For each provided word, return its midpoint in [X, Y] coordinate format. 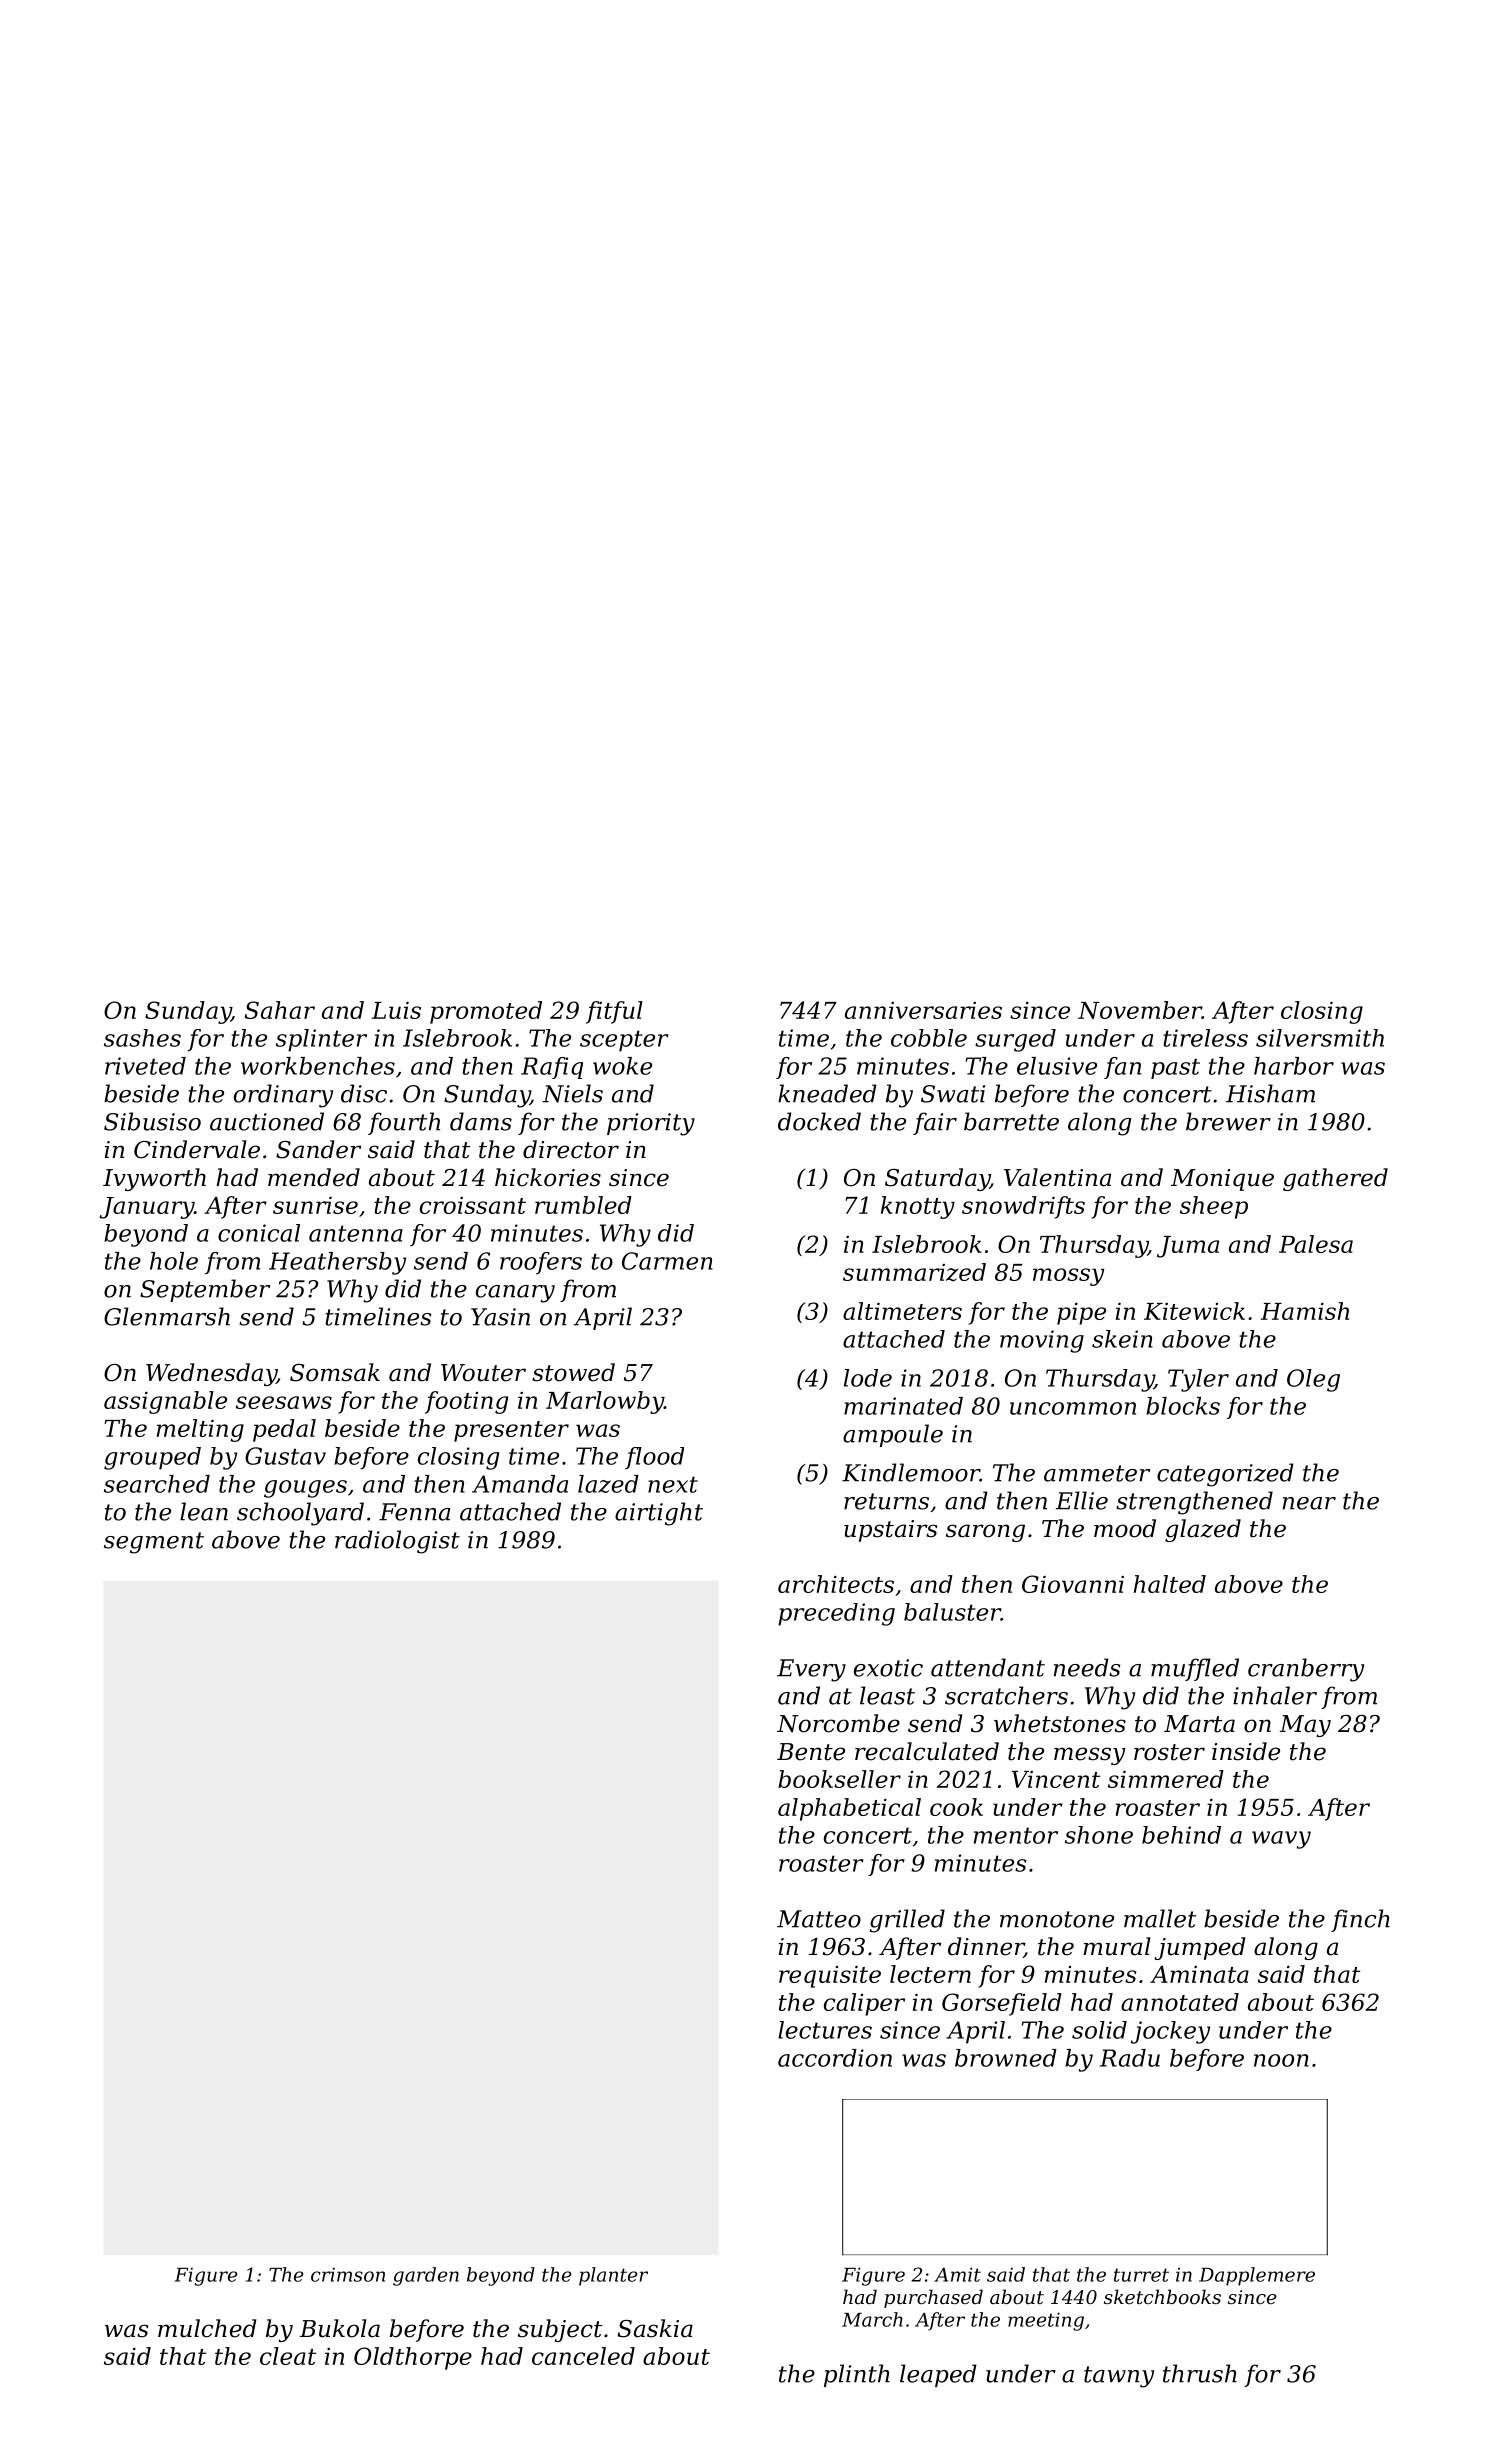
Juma [1188, 1247]
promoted [486, 1012]
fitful [614, 1012]
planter [613, 2276]
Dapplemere [1257, 2276]
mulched [207, 2328]
